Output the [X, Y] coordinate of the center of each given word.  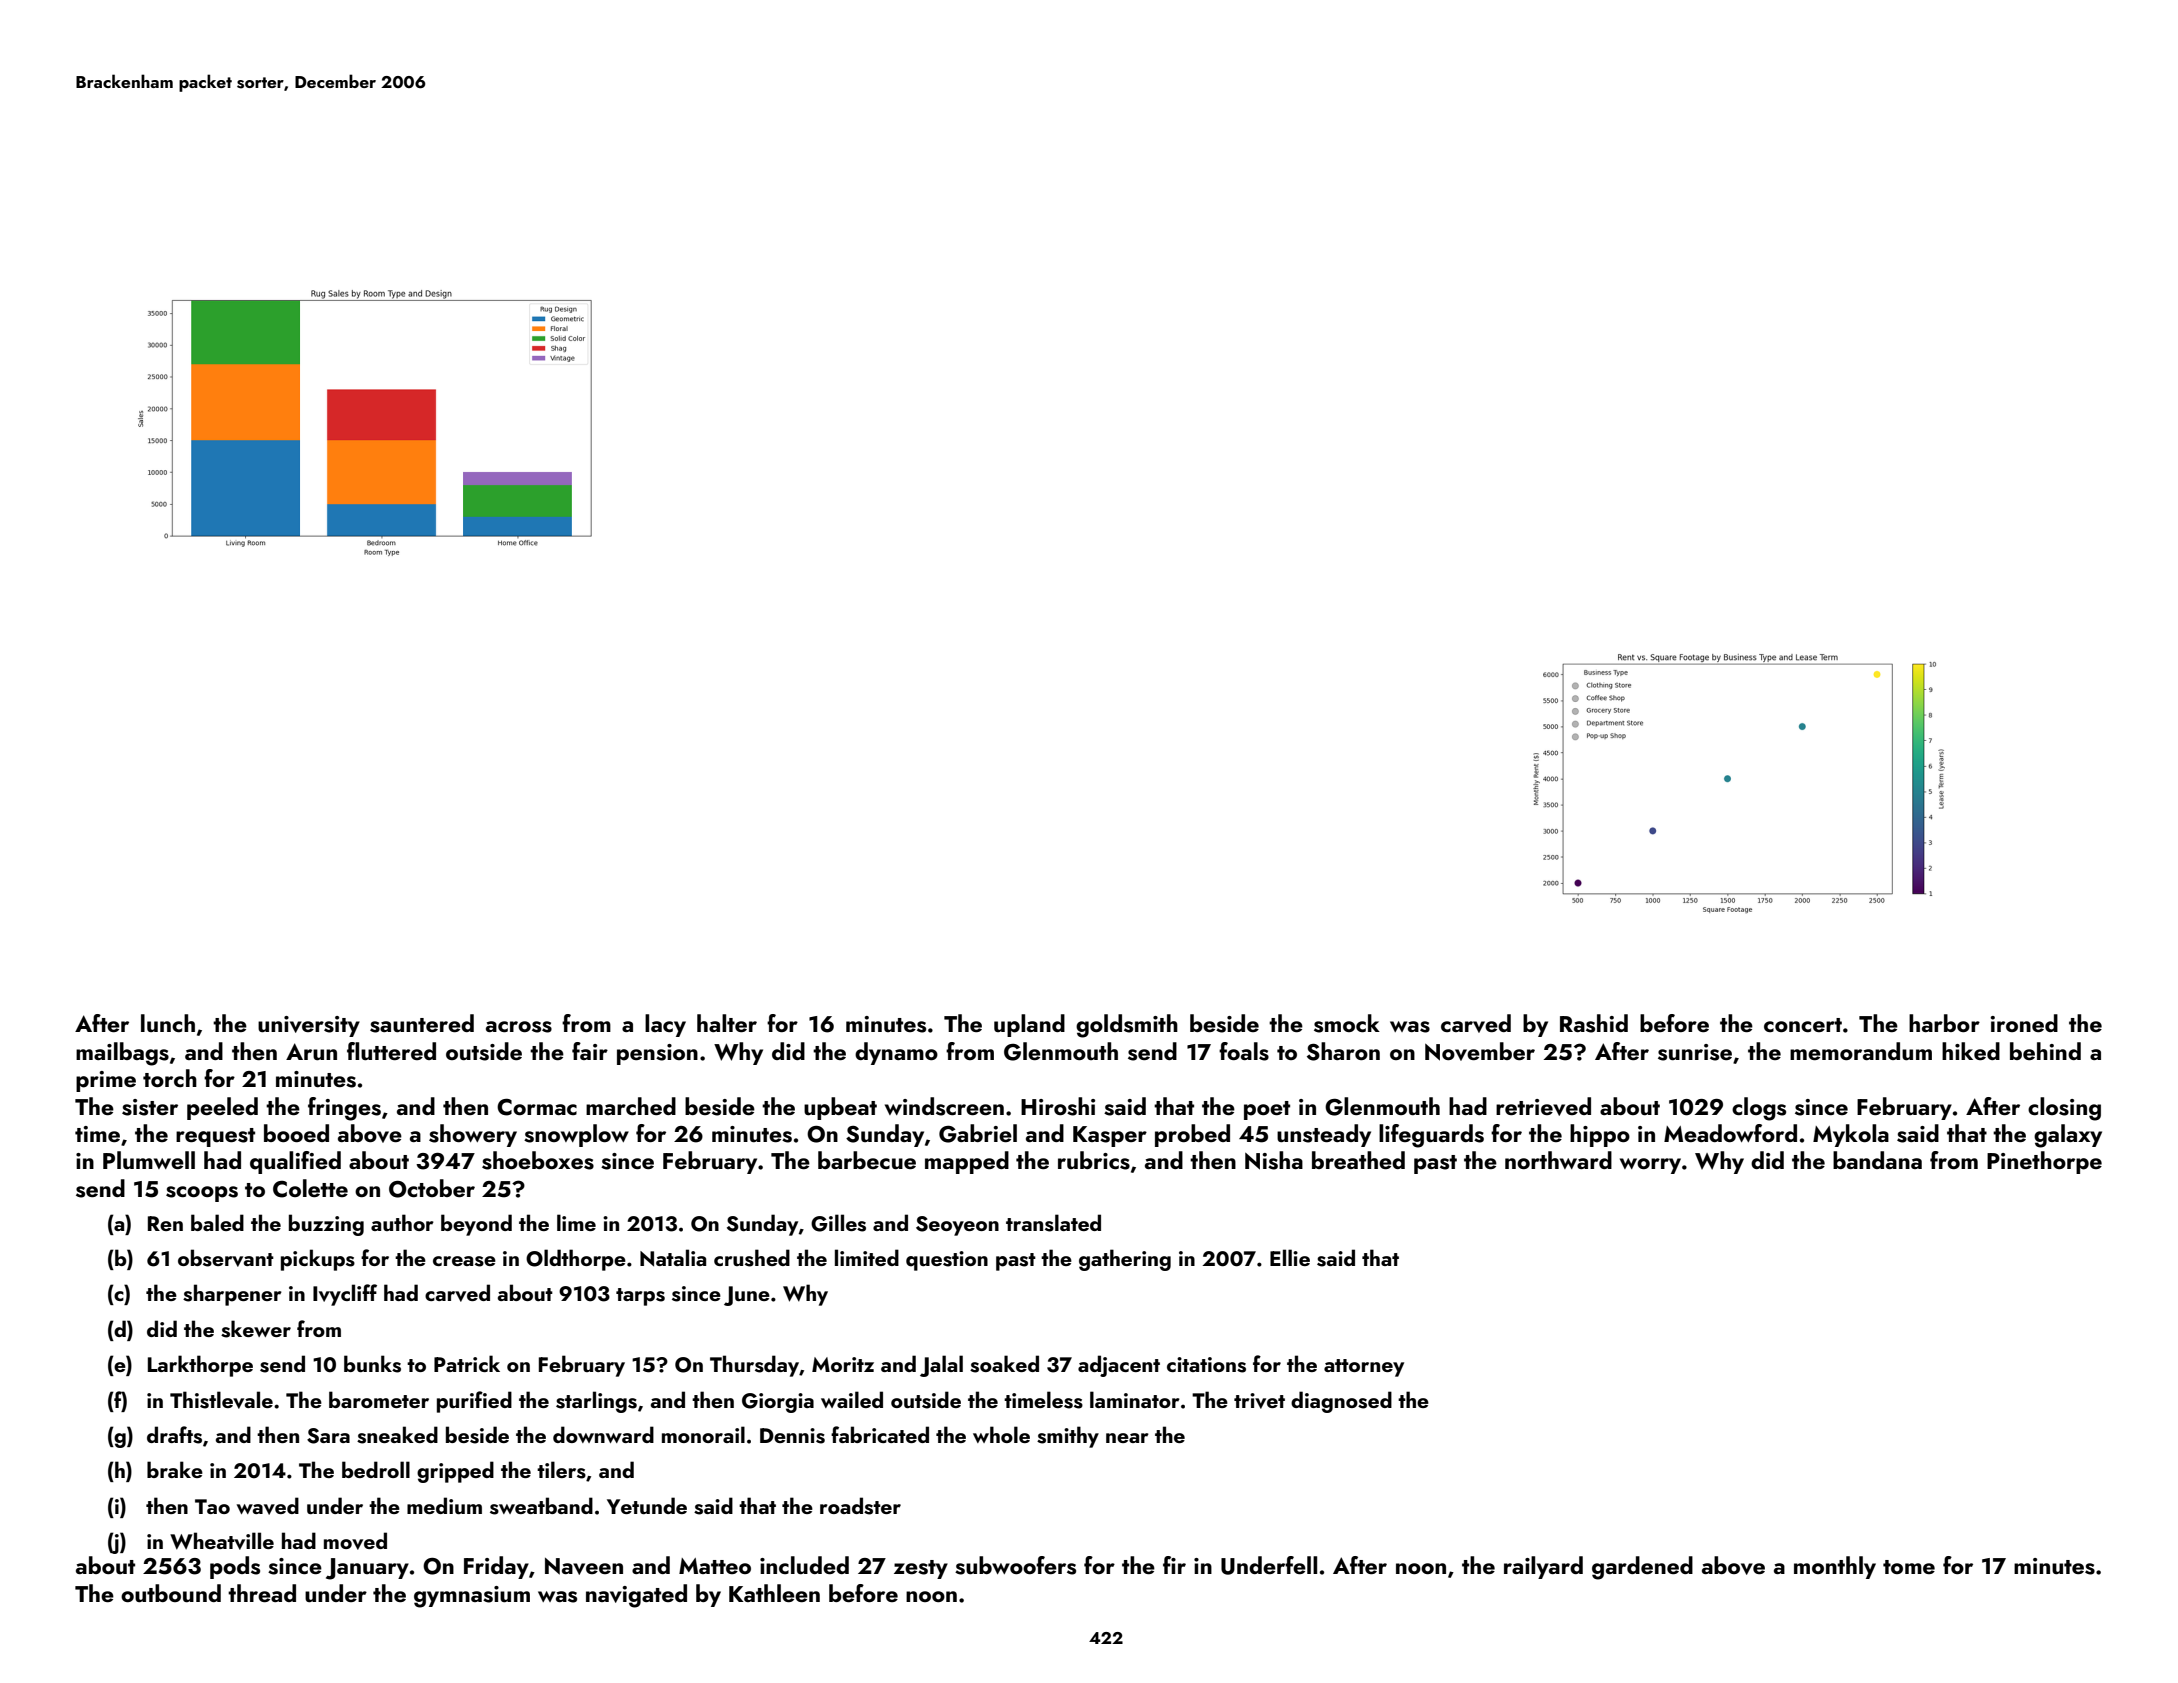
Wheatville [222, 1541]
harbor [1944, 1023]
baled [217, 1222]
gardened [1642, 1568]
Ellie [1290, 1257]
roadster [860, 1506]
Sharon [1343, 1051]
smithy [1068, 1437]
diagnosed [1341, 1402]
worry [1650, 1166]
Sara [328, 1436]
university [309, 1026]
